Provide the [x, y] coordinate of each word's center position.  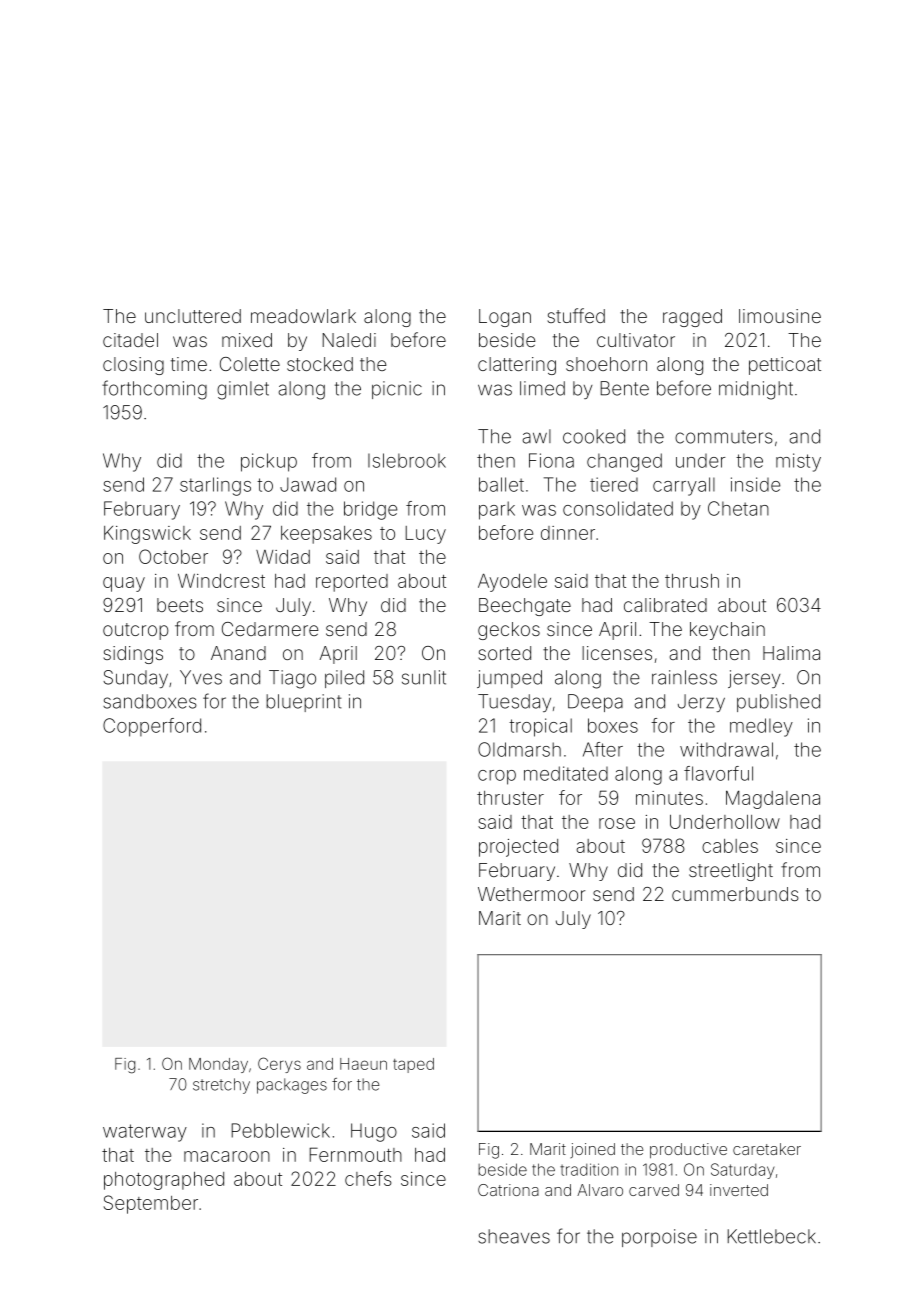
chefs [368, 1178]
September [151, 1204]
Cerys [279, 1065]
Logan [505, 318]
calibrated [665, 605]
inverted [739, 1190]
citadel [130, 340]
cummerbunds [735, 894]
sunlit [424, 677]
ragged [692, 318]
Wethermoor [531, 894]
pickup [269, 462]
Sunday [135, 679]
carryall [684, 486]
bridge [370, 510]
